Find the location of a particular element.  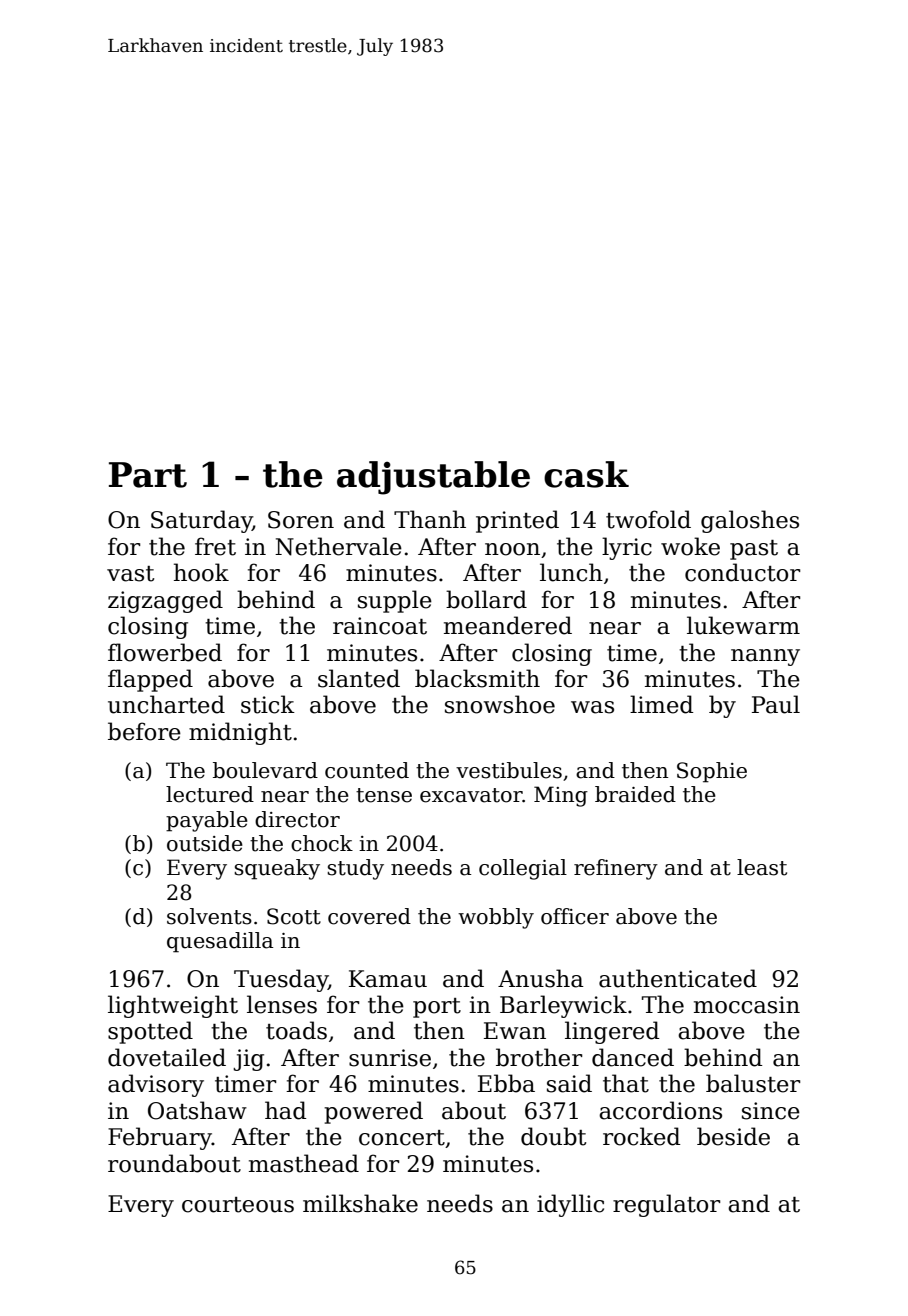

was is located at coordinates (592, 707).
